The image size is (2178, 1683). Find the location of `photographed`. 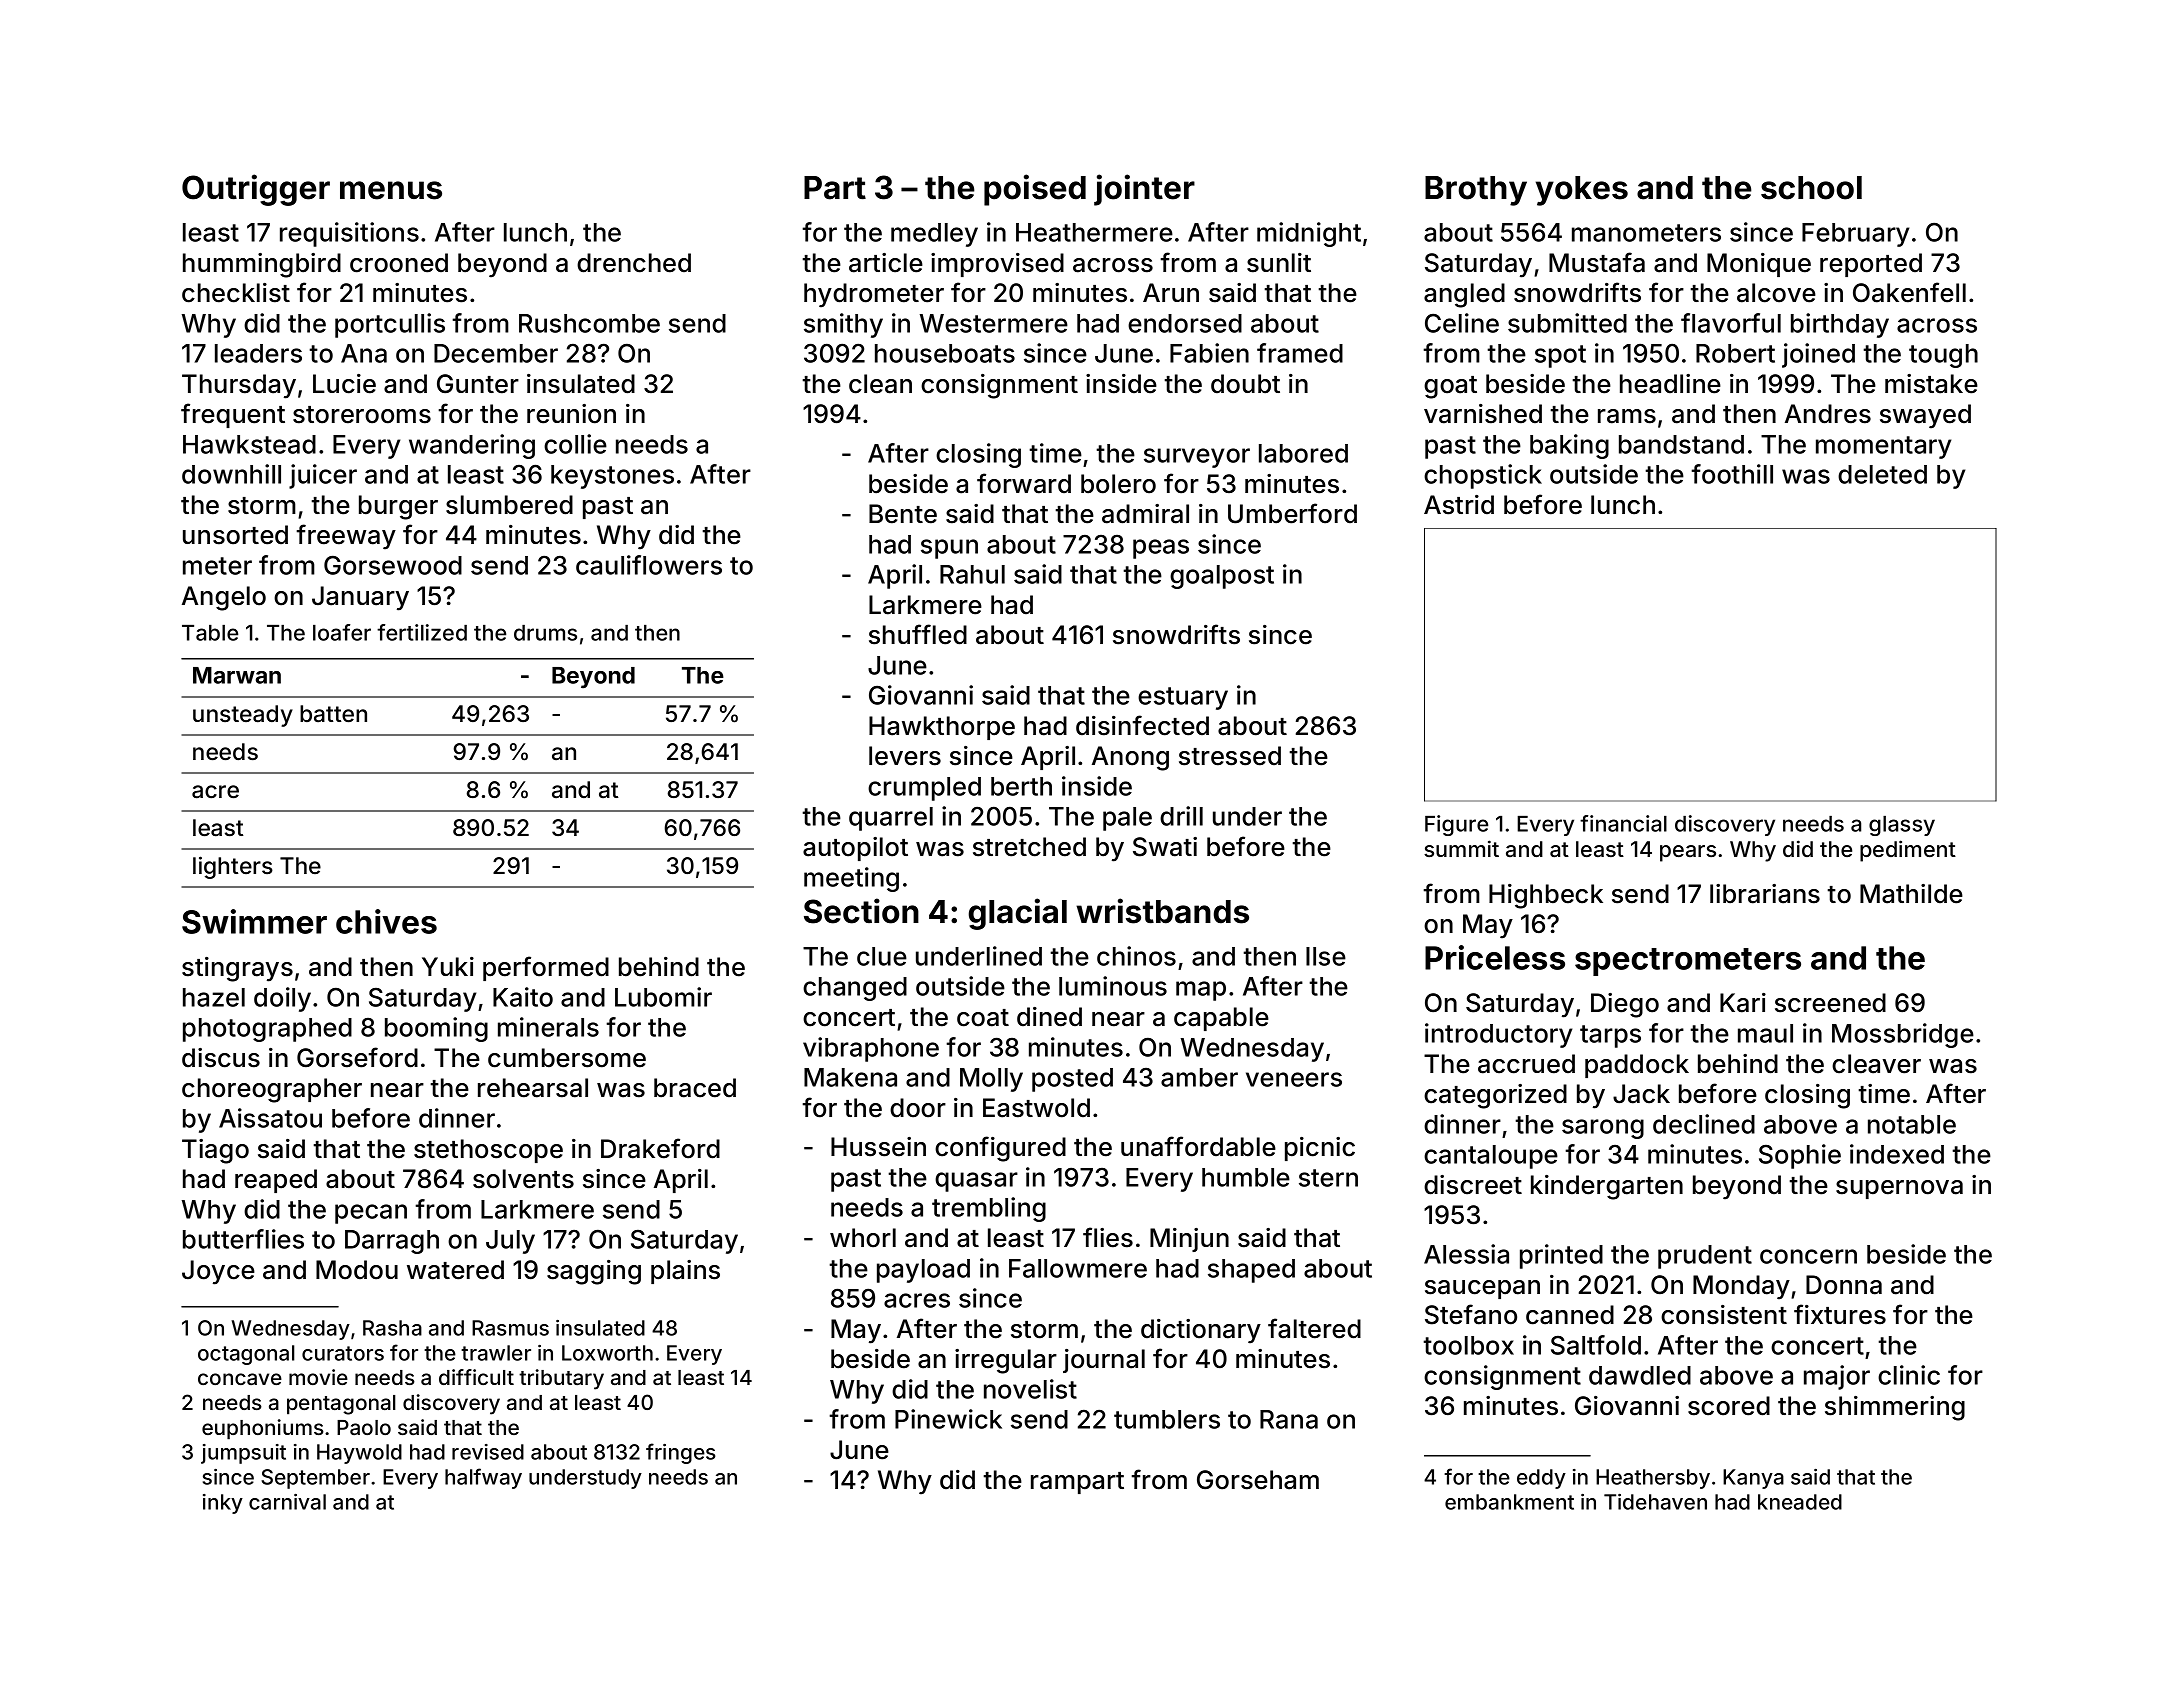

photographed is located at coordinates (267, 1030).
